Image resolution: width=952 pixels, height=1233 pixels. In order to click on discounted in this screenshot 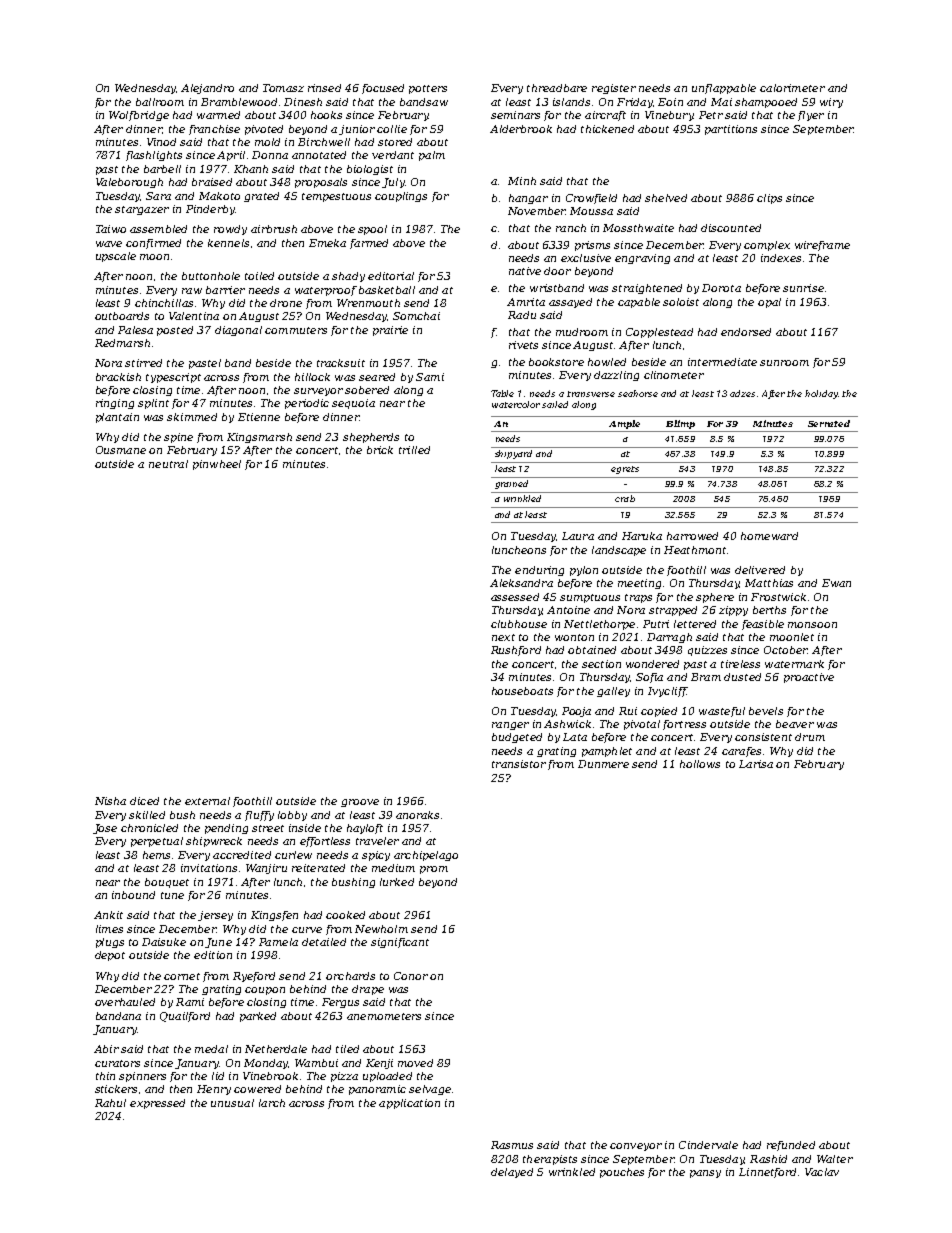, I will do `click(731, 228)`.
